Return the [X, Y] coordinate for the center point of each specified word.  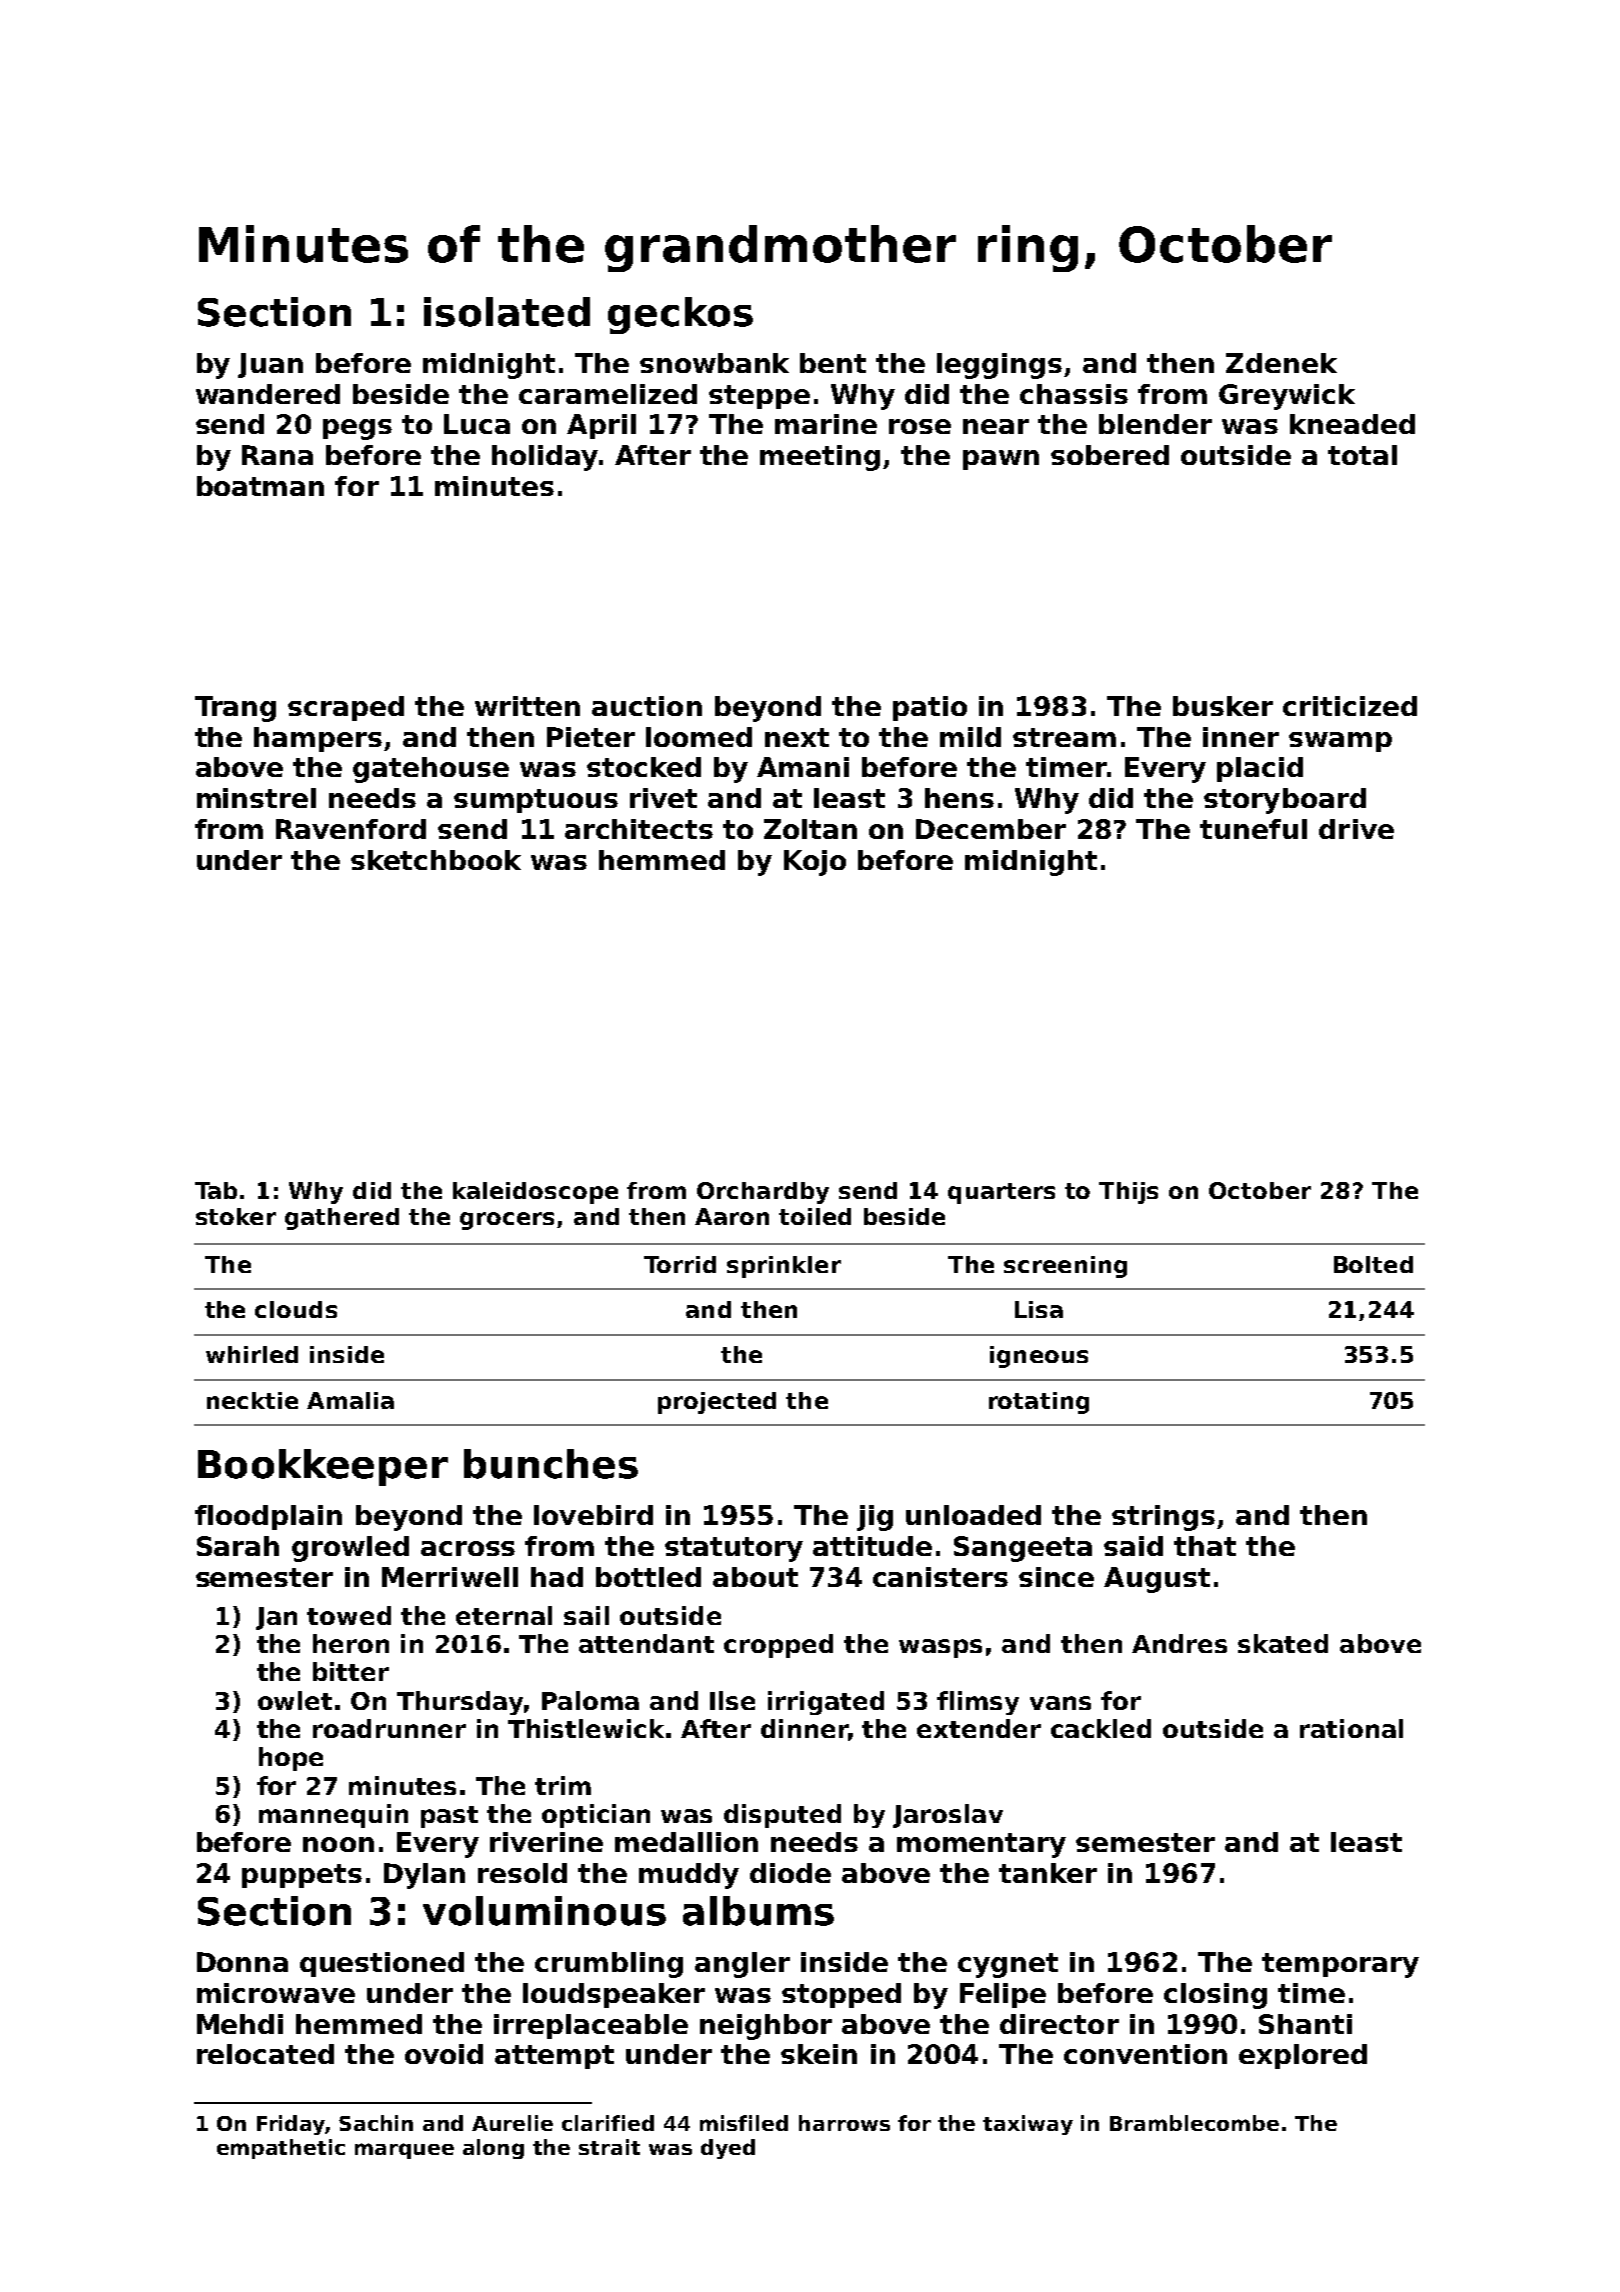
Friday [291, 2125]
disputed [782, 1816]
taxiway [1028, 2125]
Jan [276, 1618]
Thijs [1128, 1193]
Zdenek [1281, 363]
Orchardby [763, 1193]
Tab [216, 1190]
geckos [680, 315]
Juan [270, 365]
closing [1215, 1996]
